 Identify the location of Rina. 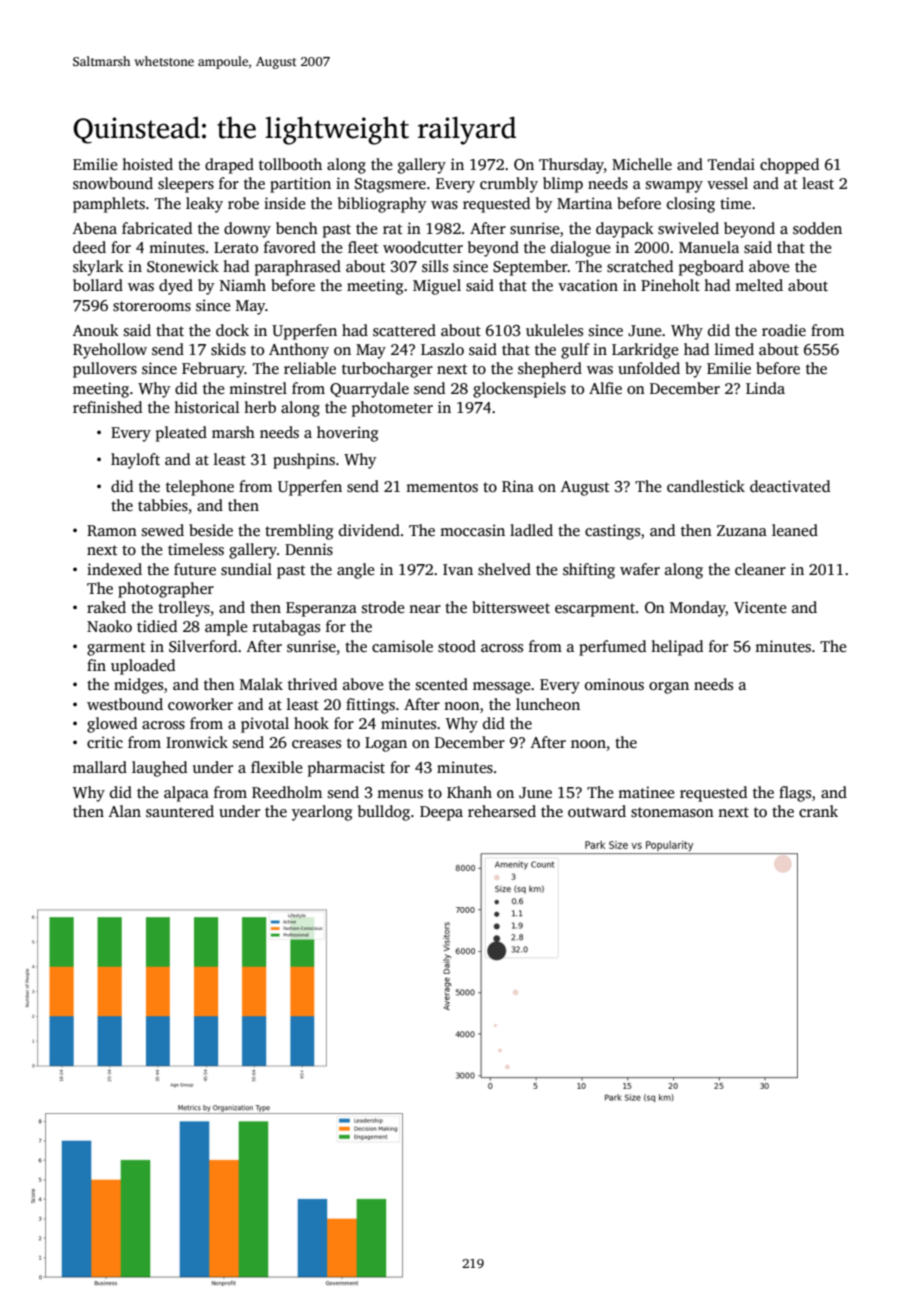
(518, 486).
